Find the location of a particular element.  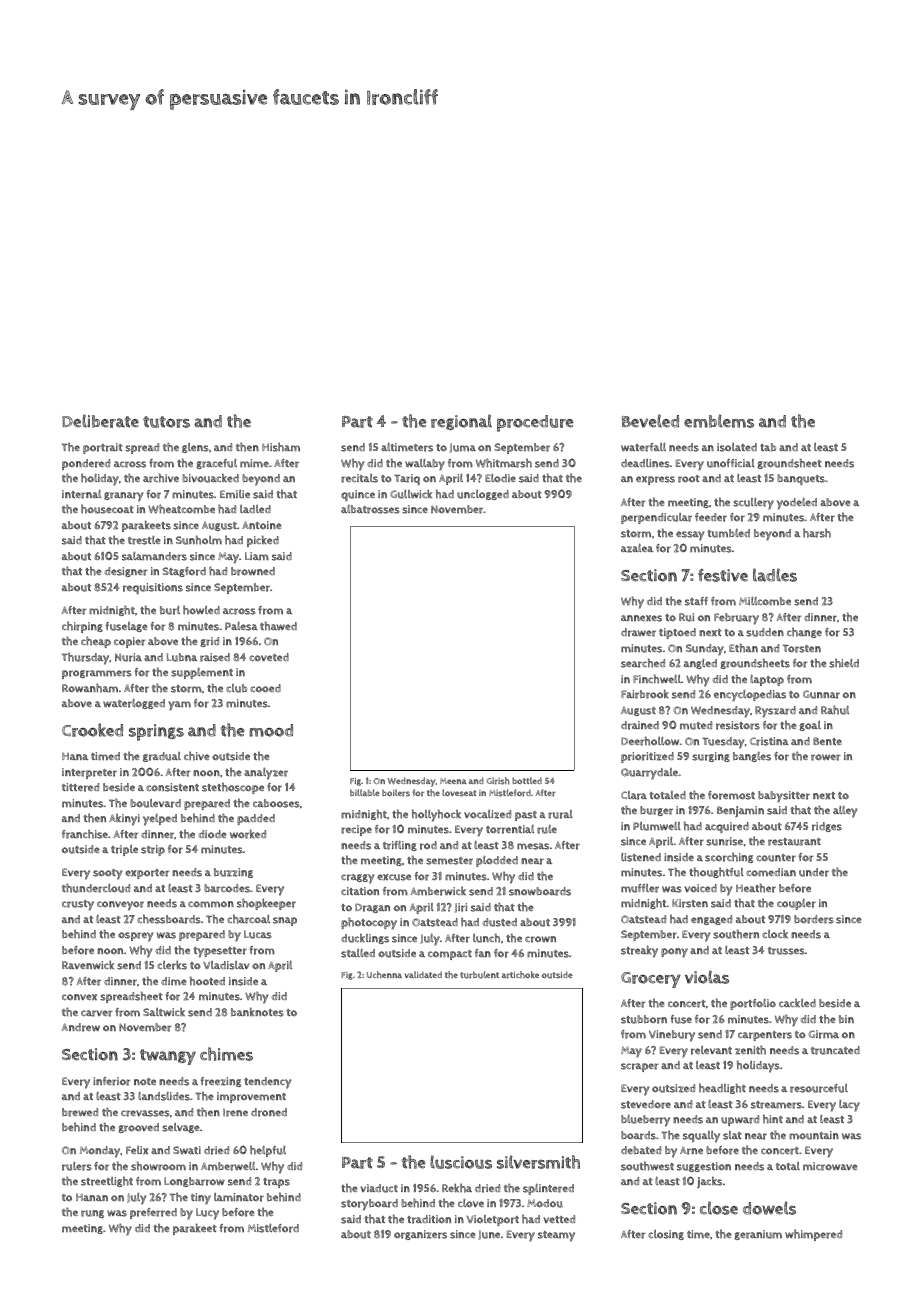

analyzer is located at coordinates (266, 774).
